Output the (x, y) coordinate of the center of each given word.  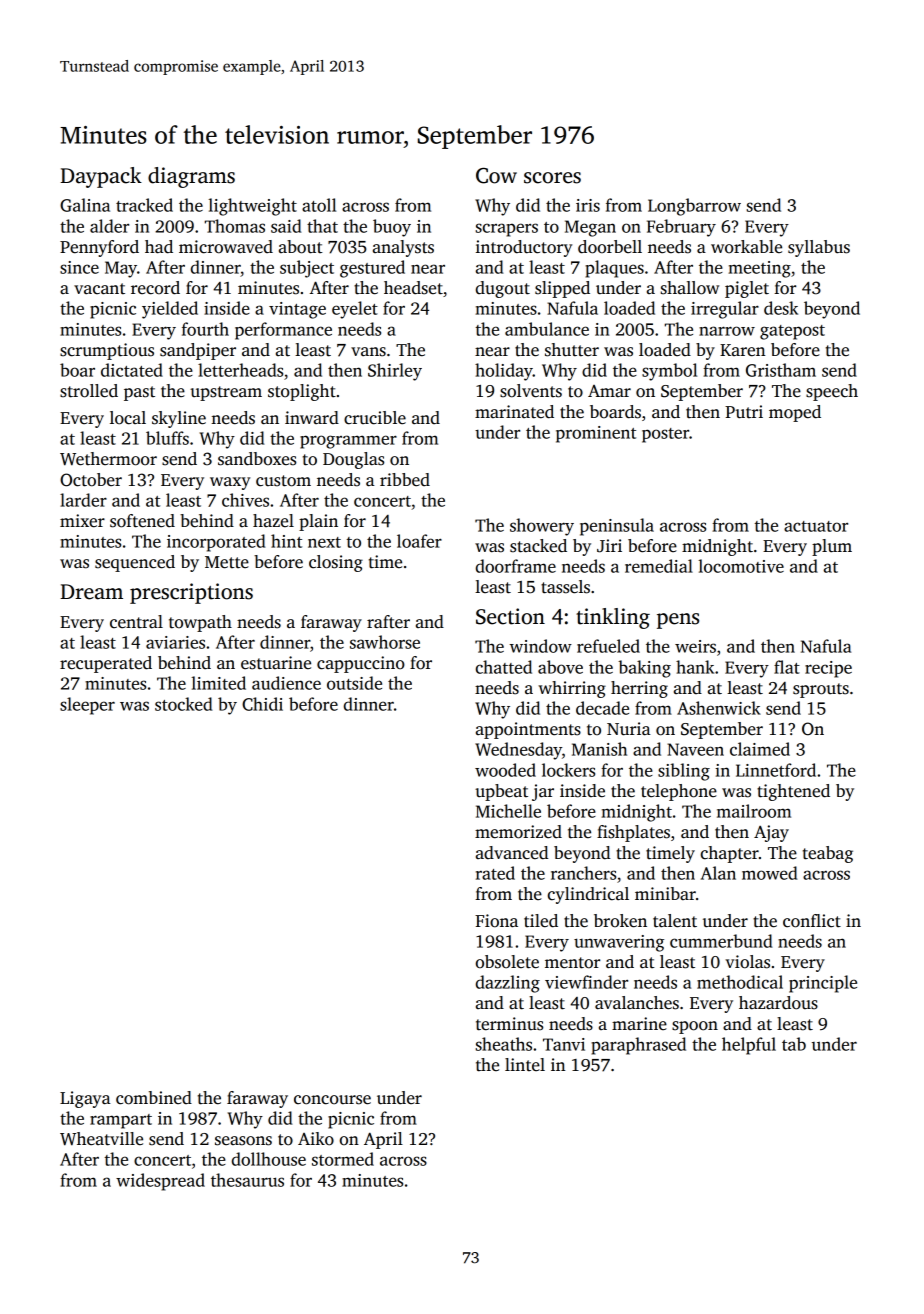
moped (795, 413)
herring (639, 689)
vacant (99, 289)
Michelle (508, 811)
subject (307, 269)
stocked (183, 704)
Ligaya (85, 1099)
